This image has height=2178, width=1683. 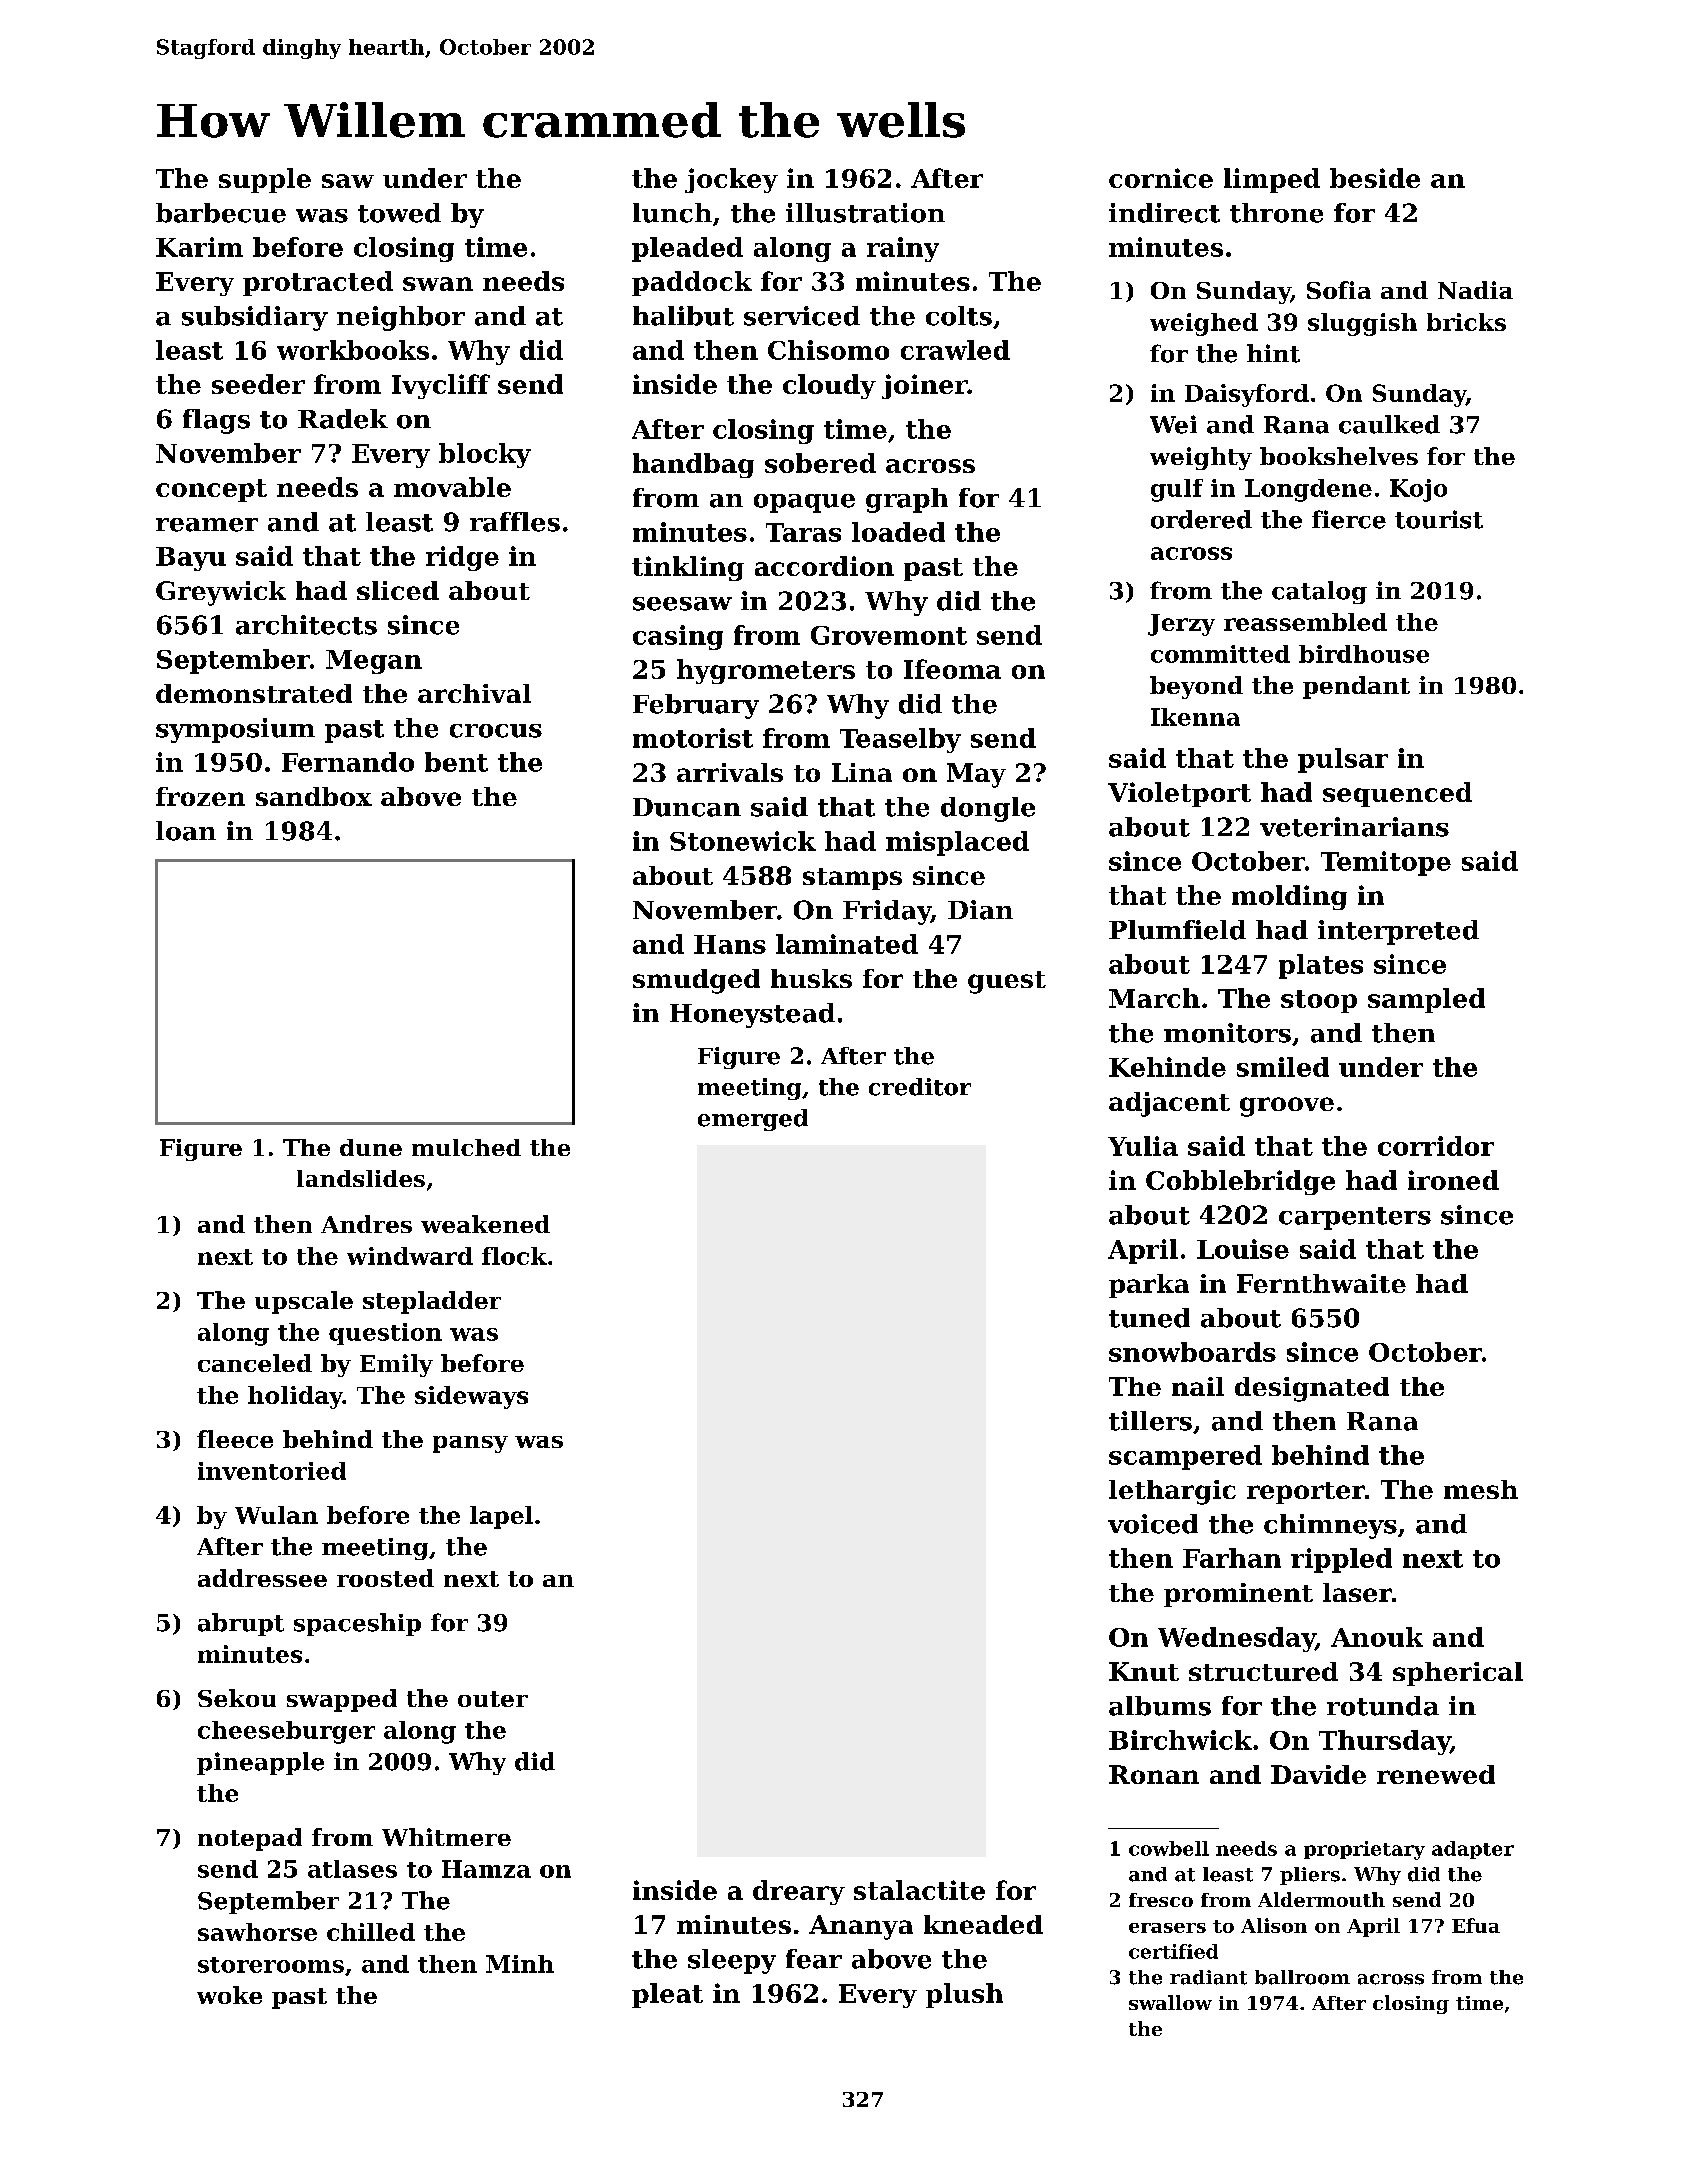 I want to click on subsidiary, so click(x=255, y=318).
